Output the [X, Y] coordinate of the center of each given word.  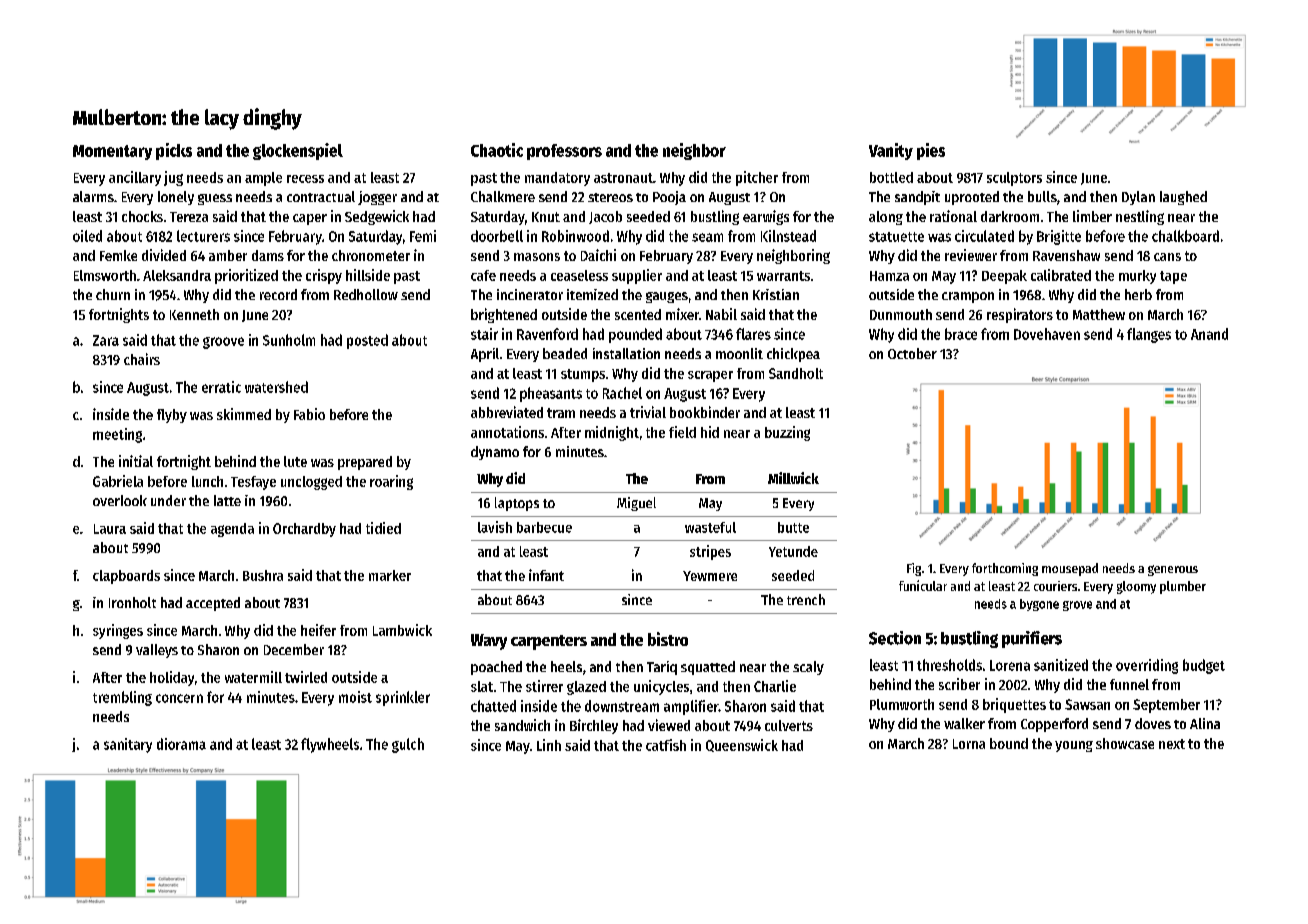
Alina [1205, 723]
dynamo [495, 453]
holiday [172, 678]
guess [215, 199]
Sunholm [289, 340]
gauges [667, 297]
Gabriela [118, 481]
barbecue [544, 527]
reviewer [971, 255]
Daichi [598, 255]
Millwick [793, 478]
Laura [110, 529]
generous [1173, 570]
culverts [789, 725]
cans [1167, 257]
